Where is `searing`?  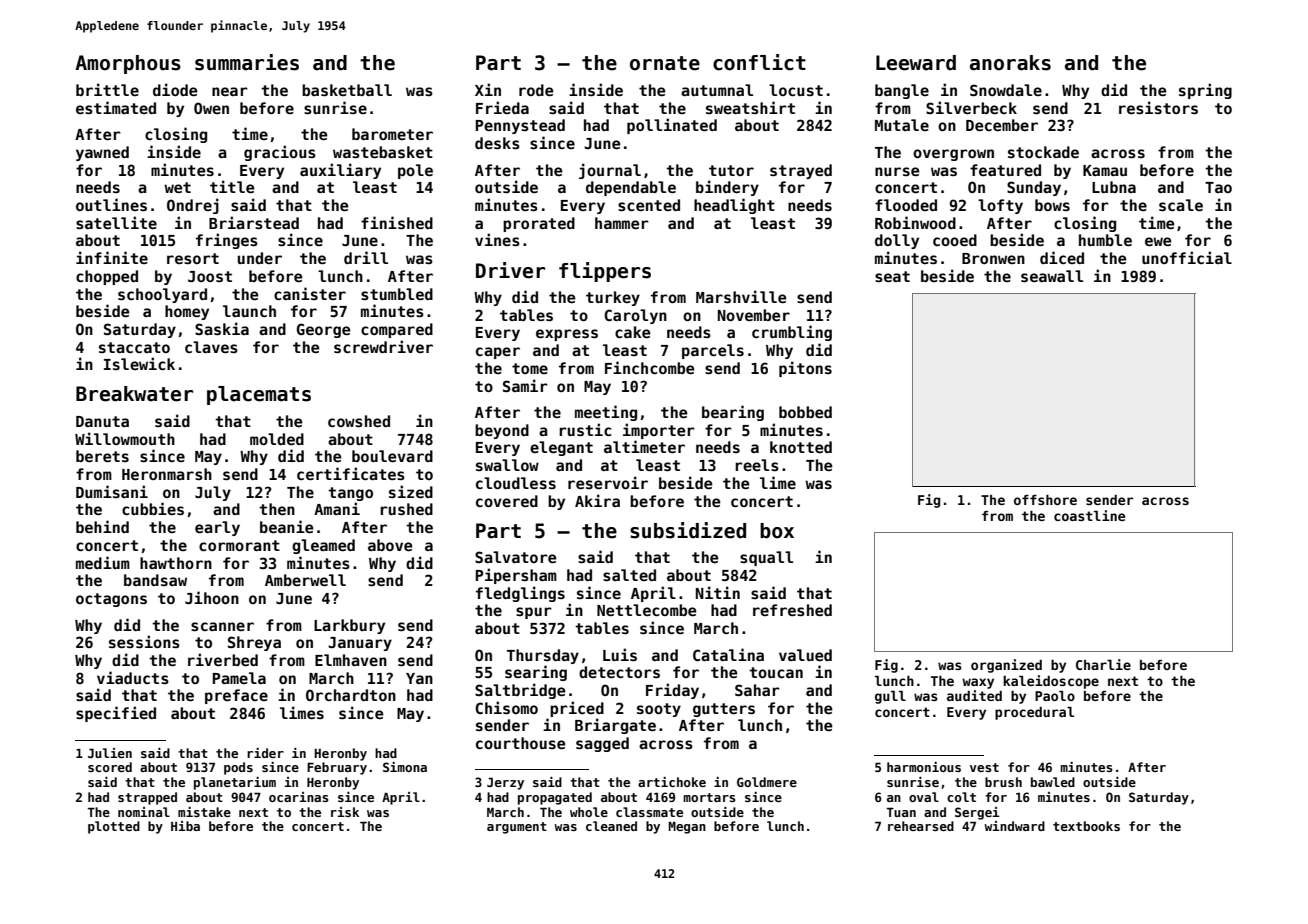 searing is located at coordinates (536, 673).
